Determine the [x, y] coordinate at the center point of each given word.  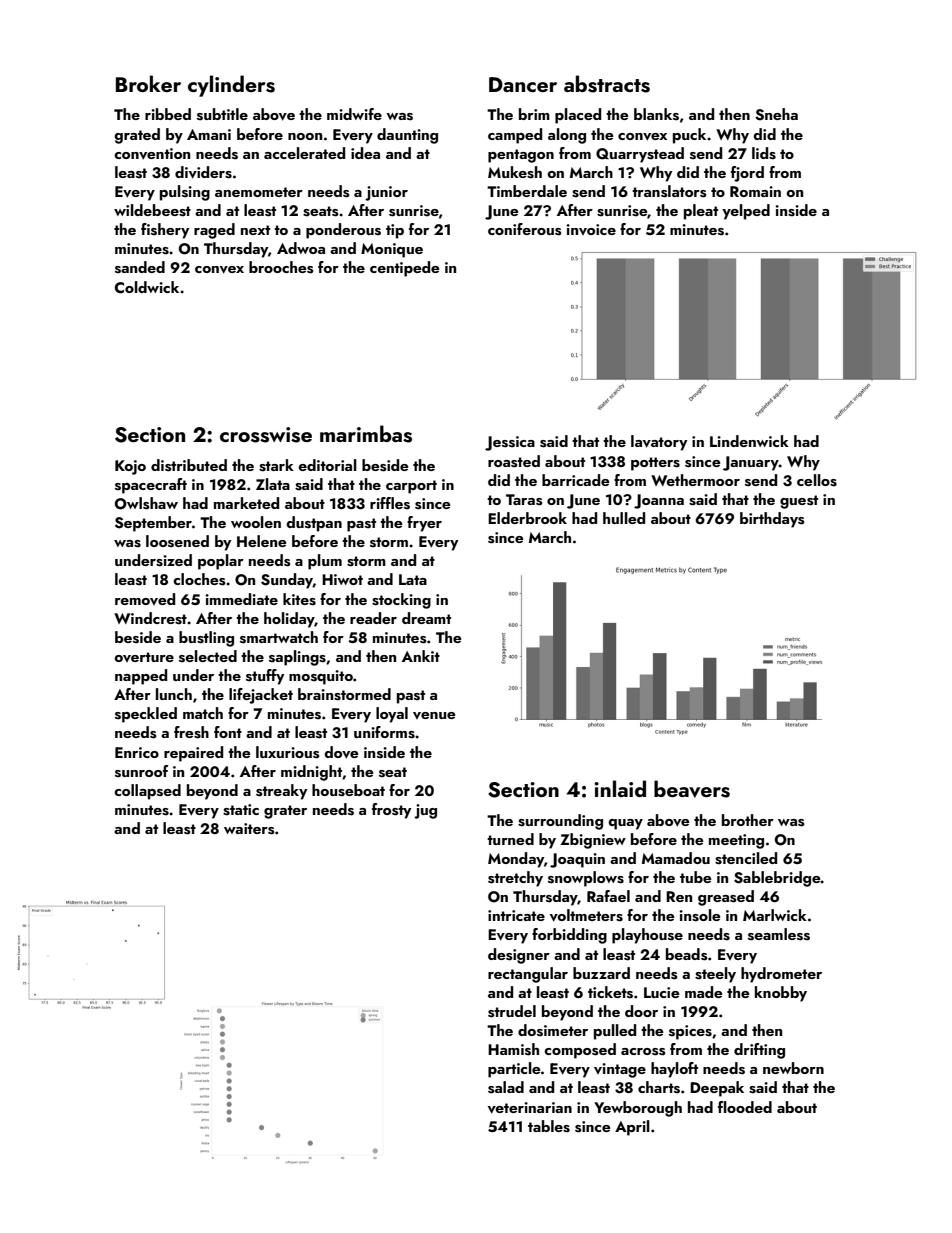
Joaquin [577, 860]
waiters [249, 829]
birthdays [772, 520]
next [255, 230]
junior [386, 193]
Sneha [776, 114]
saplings [297, 658]
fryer [424, 524]
